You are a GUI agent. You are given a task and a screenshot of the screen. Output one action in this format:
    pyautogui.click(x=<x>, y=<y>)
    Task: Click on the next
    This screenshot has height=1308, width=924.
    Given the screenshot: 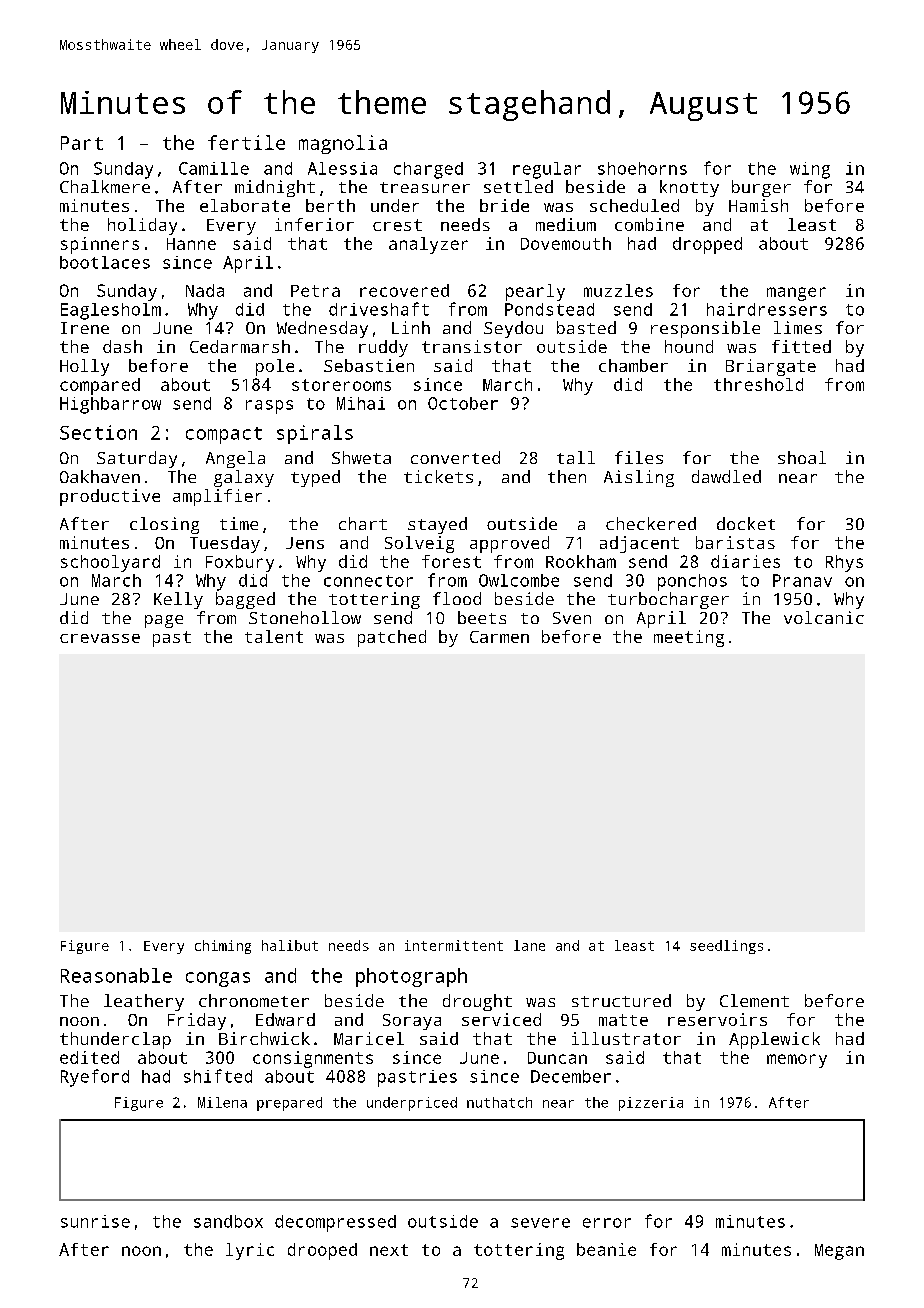 What is the action you would take?
    pyautogui.click(x=389, y=1250)
